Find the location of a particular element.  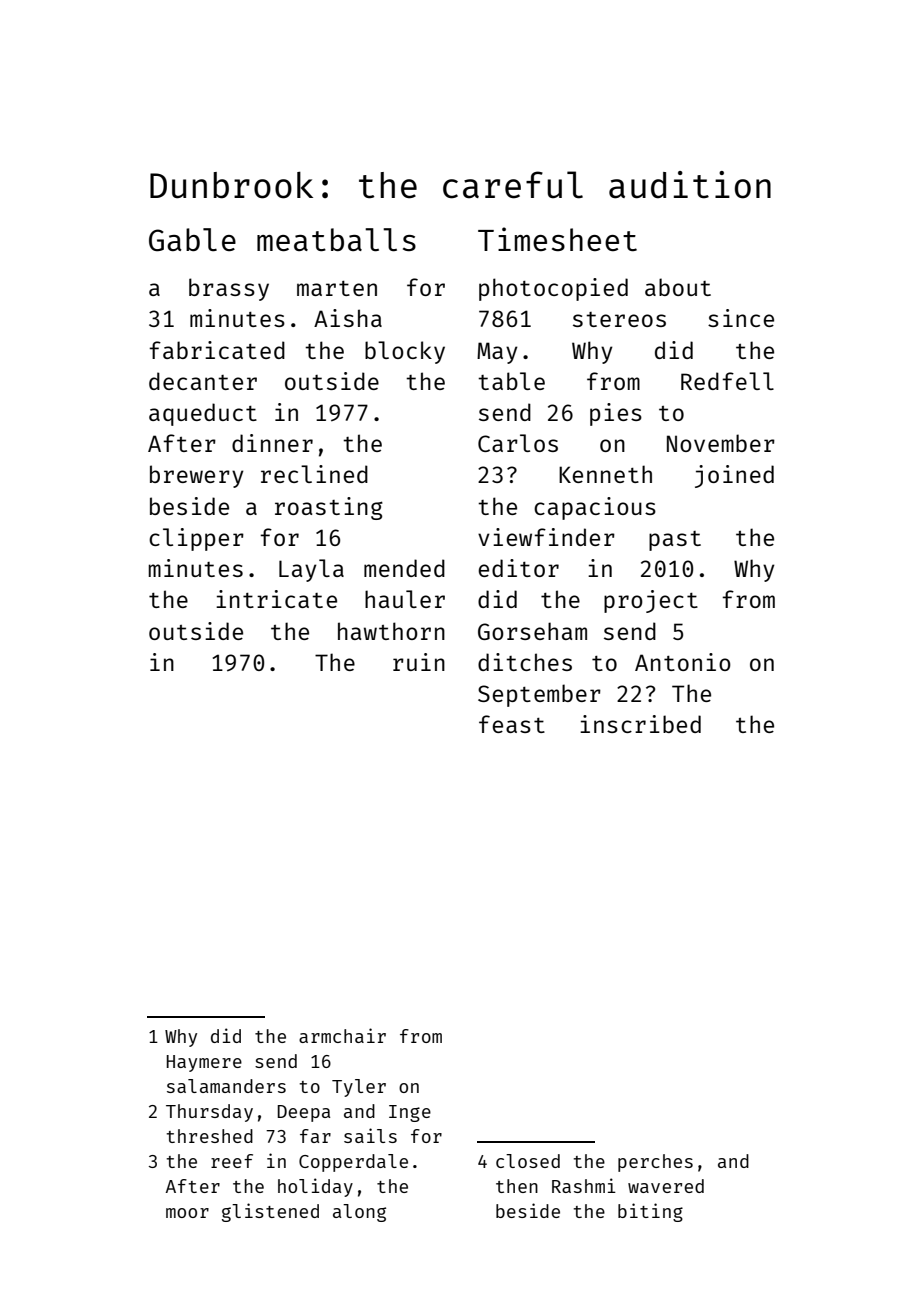

Inge is located at coordinates (410, 1113).
